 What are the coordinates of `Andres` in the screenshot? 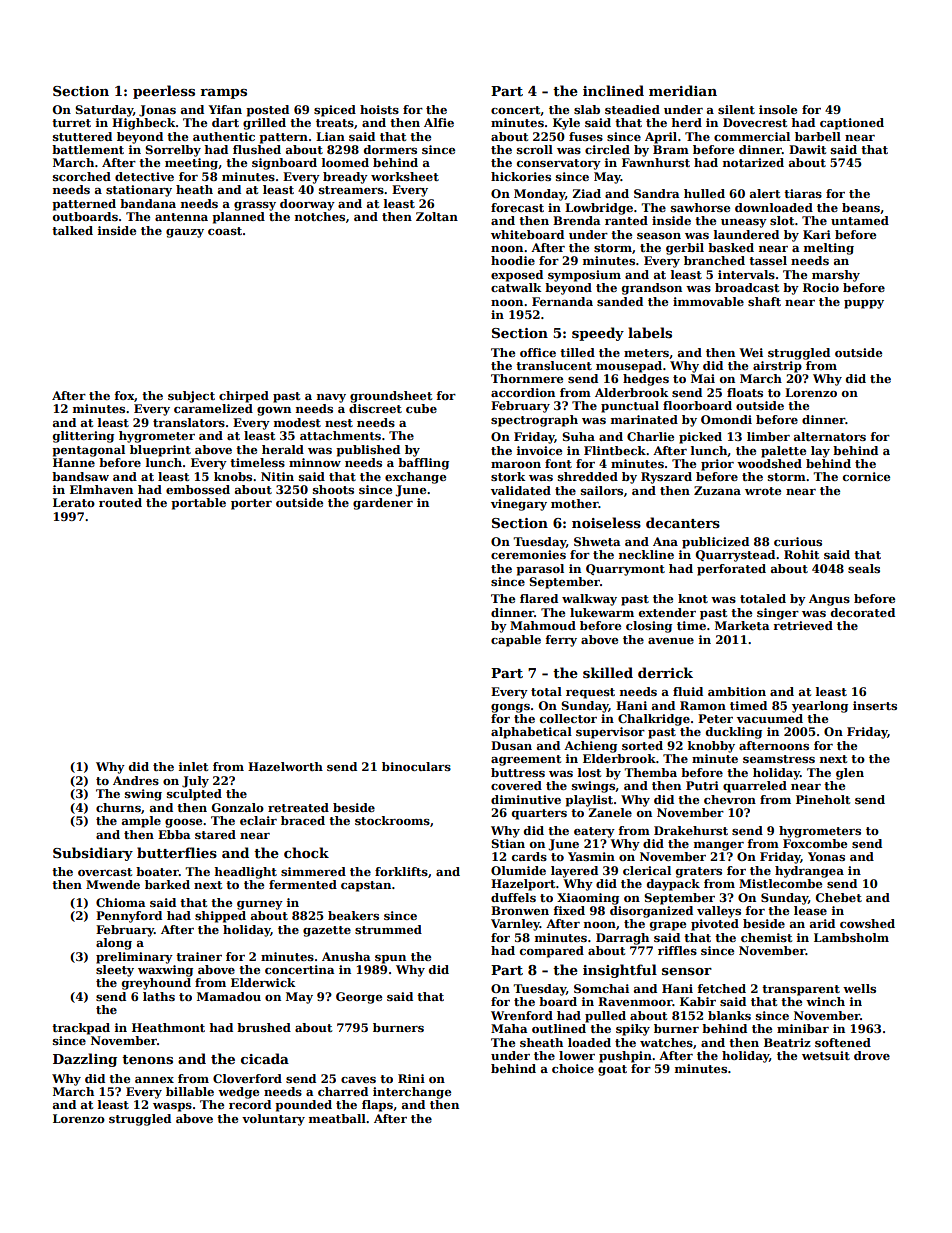 It's located at (136, 780).
